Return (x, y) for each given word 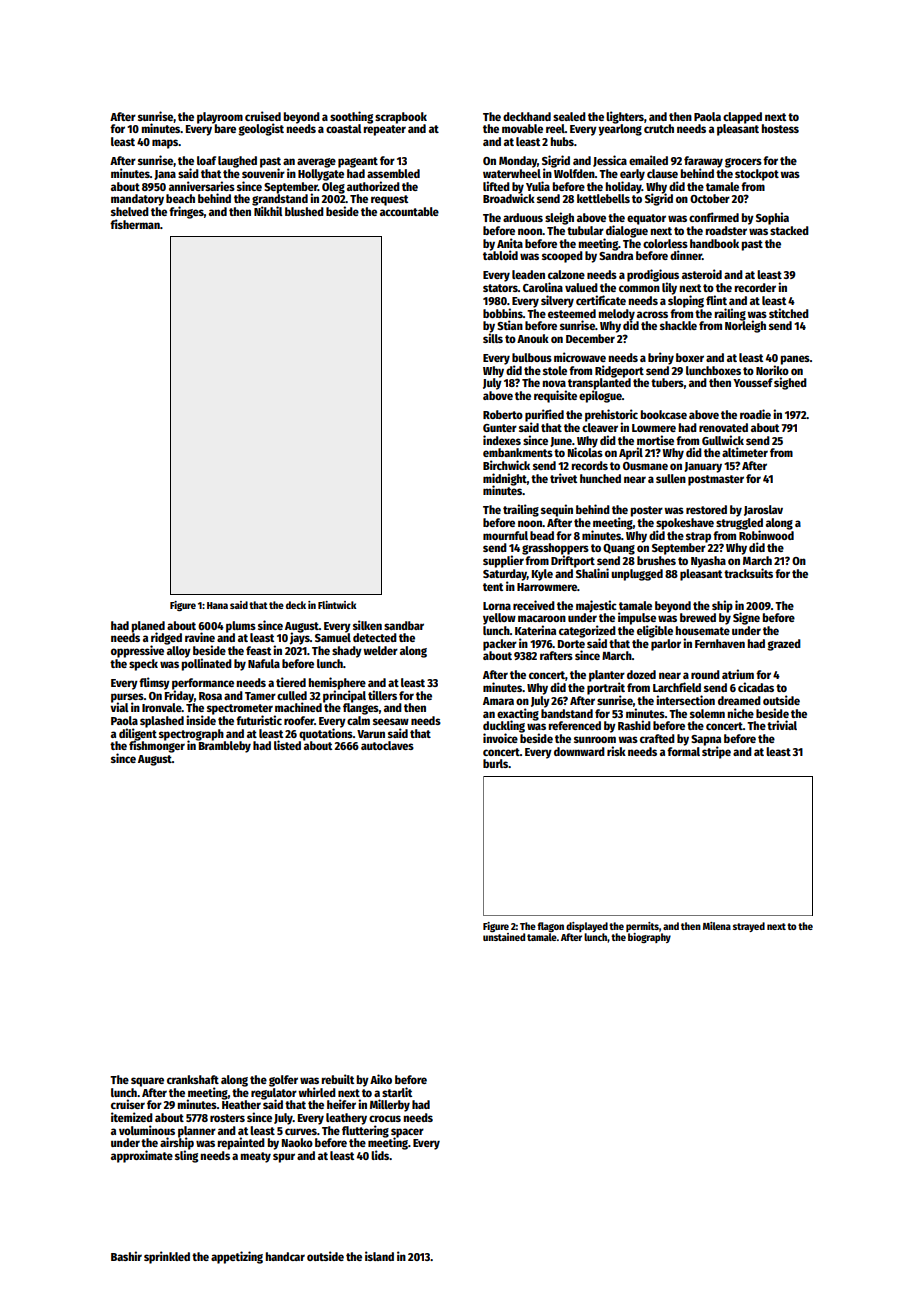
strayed (749, 927)
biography (649, 938)
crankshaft (193, 1079)
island (379, 1256)
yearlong (620, 130)
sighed (790, 383)
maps (165, 144)
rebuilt (337, 1079)
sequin (557, 510)
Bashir (126, 1256)
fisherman (135, 224)
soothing (351, 117)
